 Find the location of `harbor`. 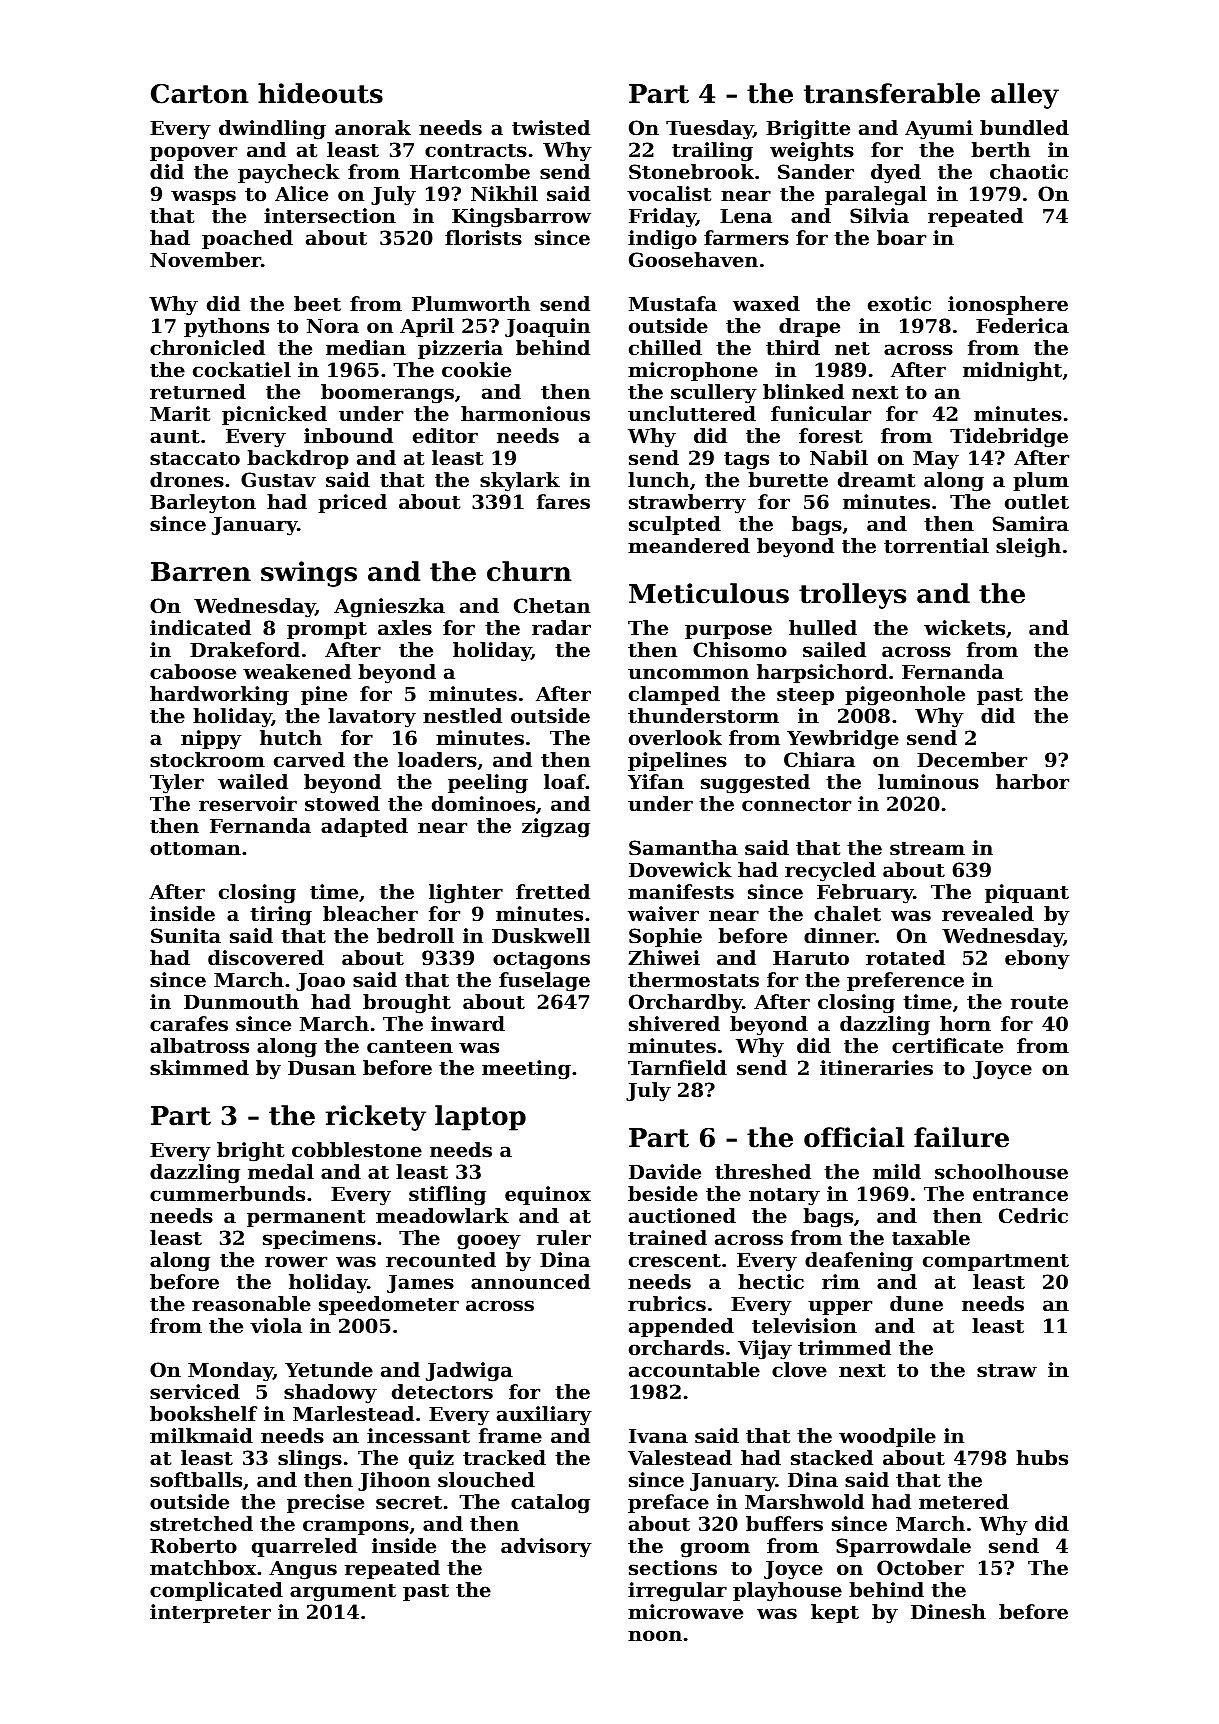

harbor is located at coordinates (1032, 781).
